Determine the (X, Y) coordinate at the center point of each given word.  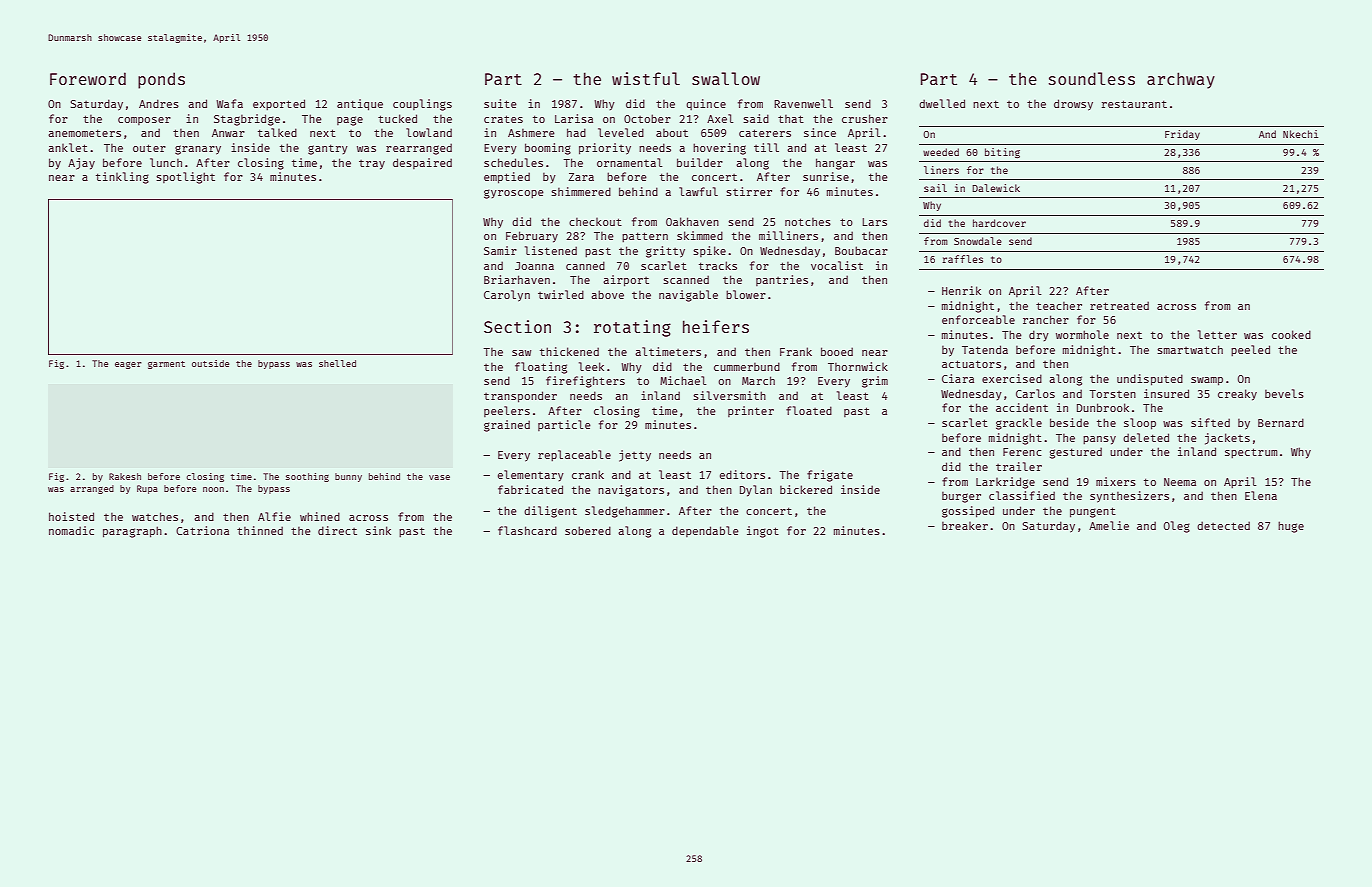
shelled (337, 363)
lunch (166, 162)
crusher (865, 118)
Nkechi (1300, 134)
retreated (1119, 305)
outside (210, 363)
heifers (716, 326)
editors (742, 474)
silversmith (729, 395)
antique (360, 105)
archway (1181, 80)
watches (155, 516)
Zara (581, 177)
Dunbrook (1103, 407)
